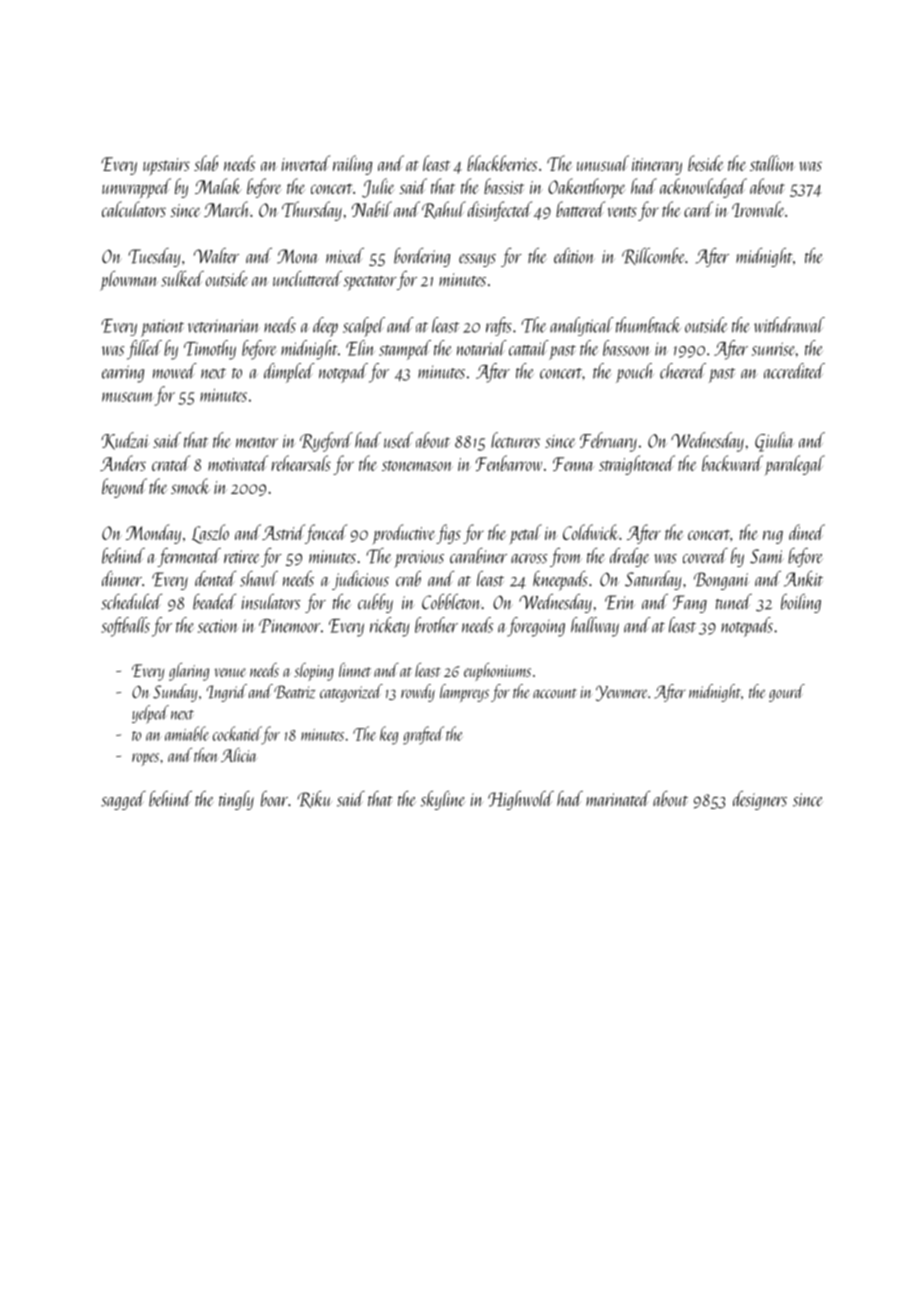 The height and width of the screenshot is (1311, 924). What do you see at coordinates (760, 800) in the screenshot?
I see `designers` at bounding box center [760, 800].
